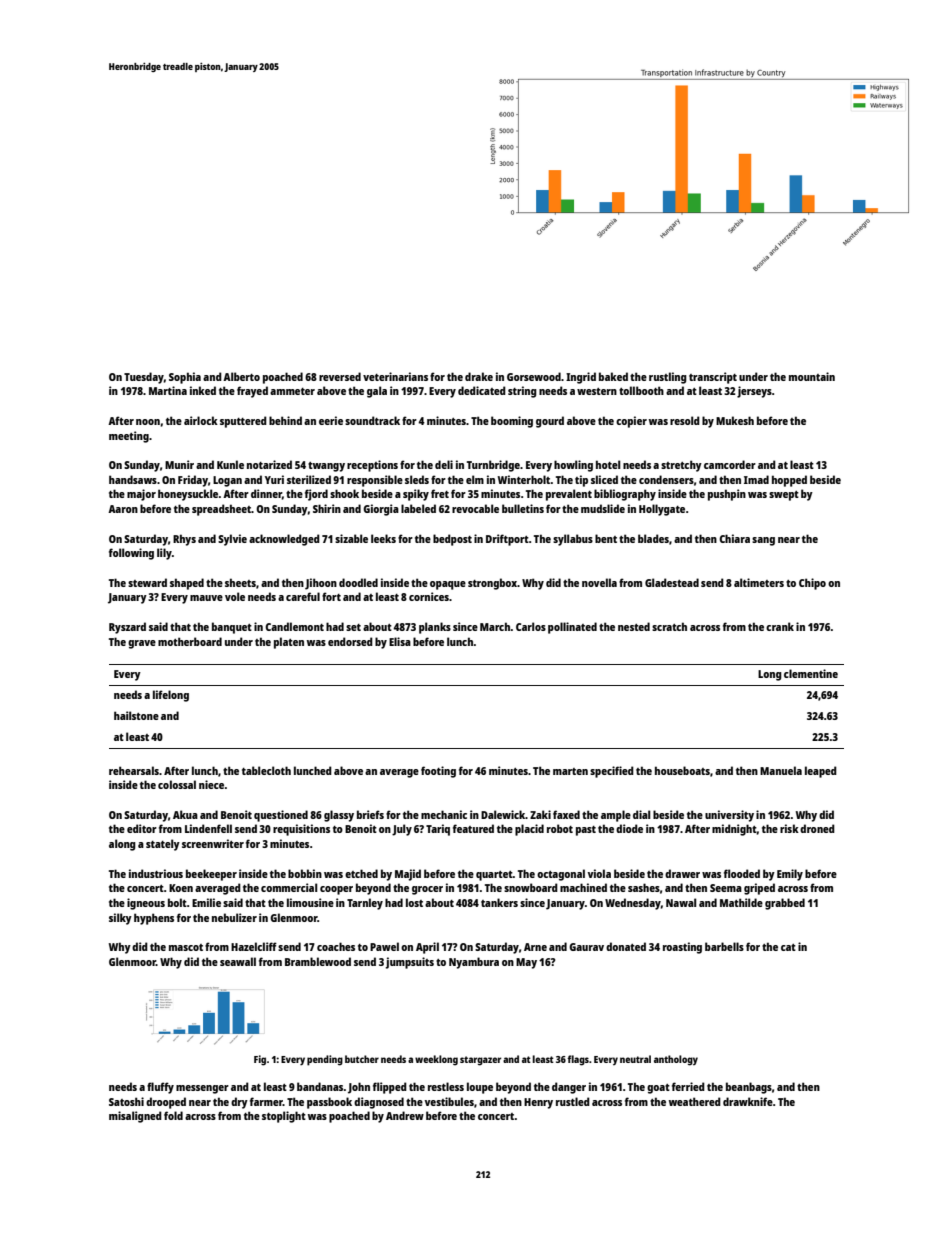 The height and width of the screenshot is (1233, 952). What do you see at coordinates (448, 585) in the screenshot?
I see `opaque` at bounding box center [448, 585].
